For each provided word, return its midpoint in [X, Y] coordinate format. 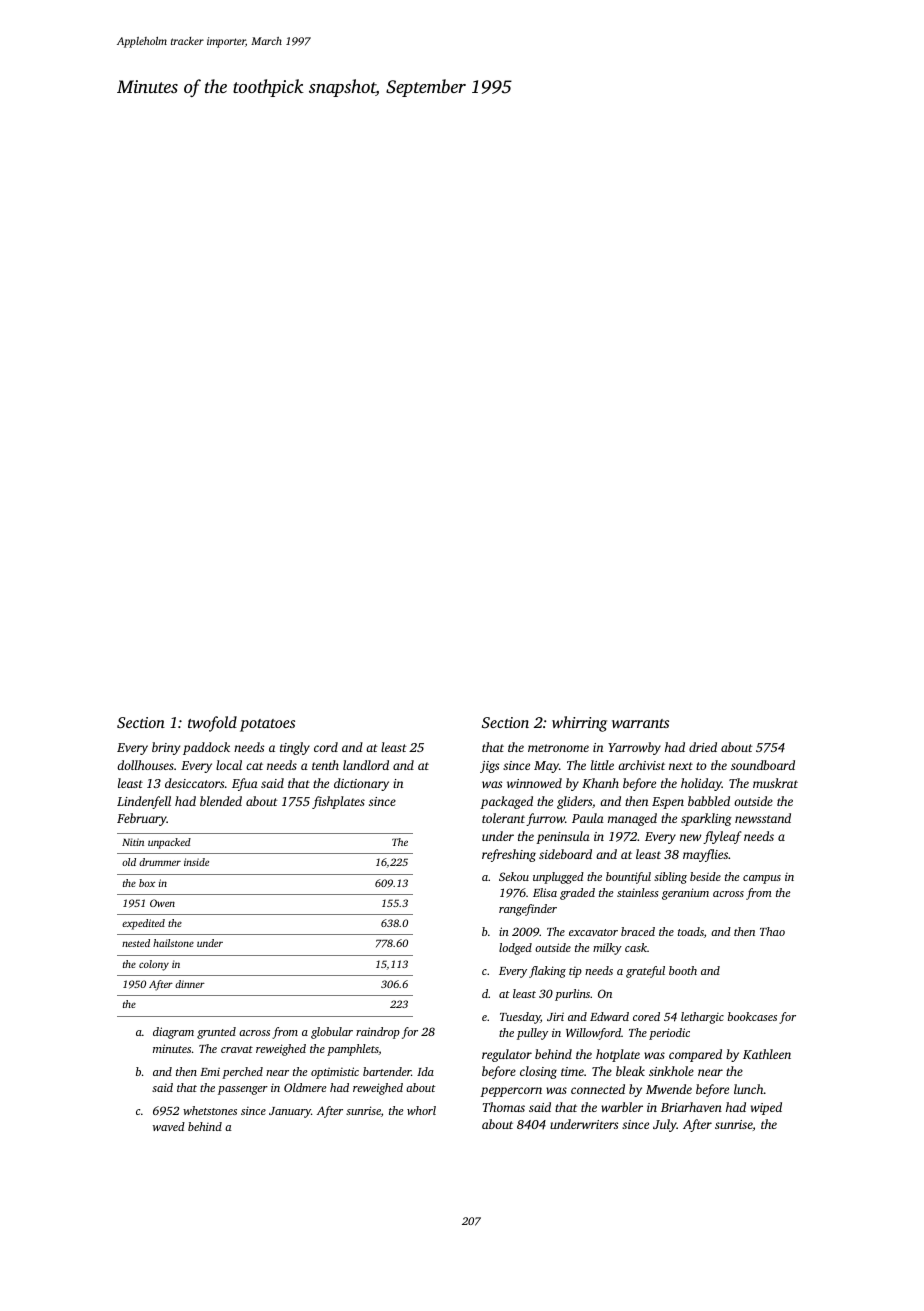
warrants [640, 723]
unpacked [169, 843]
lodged [515, 949]
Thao [772, 931]
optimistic [335, 1073]
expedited [143, 924]
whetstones [210, 1110]
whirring [579, 724]
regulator [507, 1055]
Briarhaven [691, 1107]
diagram [173, 1033]
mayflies [705, 855]
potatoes [267, 725]
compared [695, 1055]
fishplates [338, 802]
